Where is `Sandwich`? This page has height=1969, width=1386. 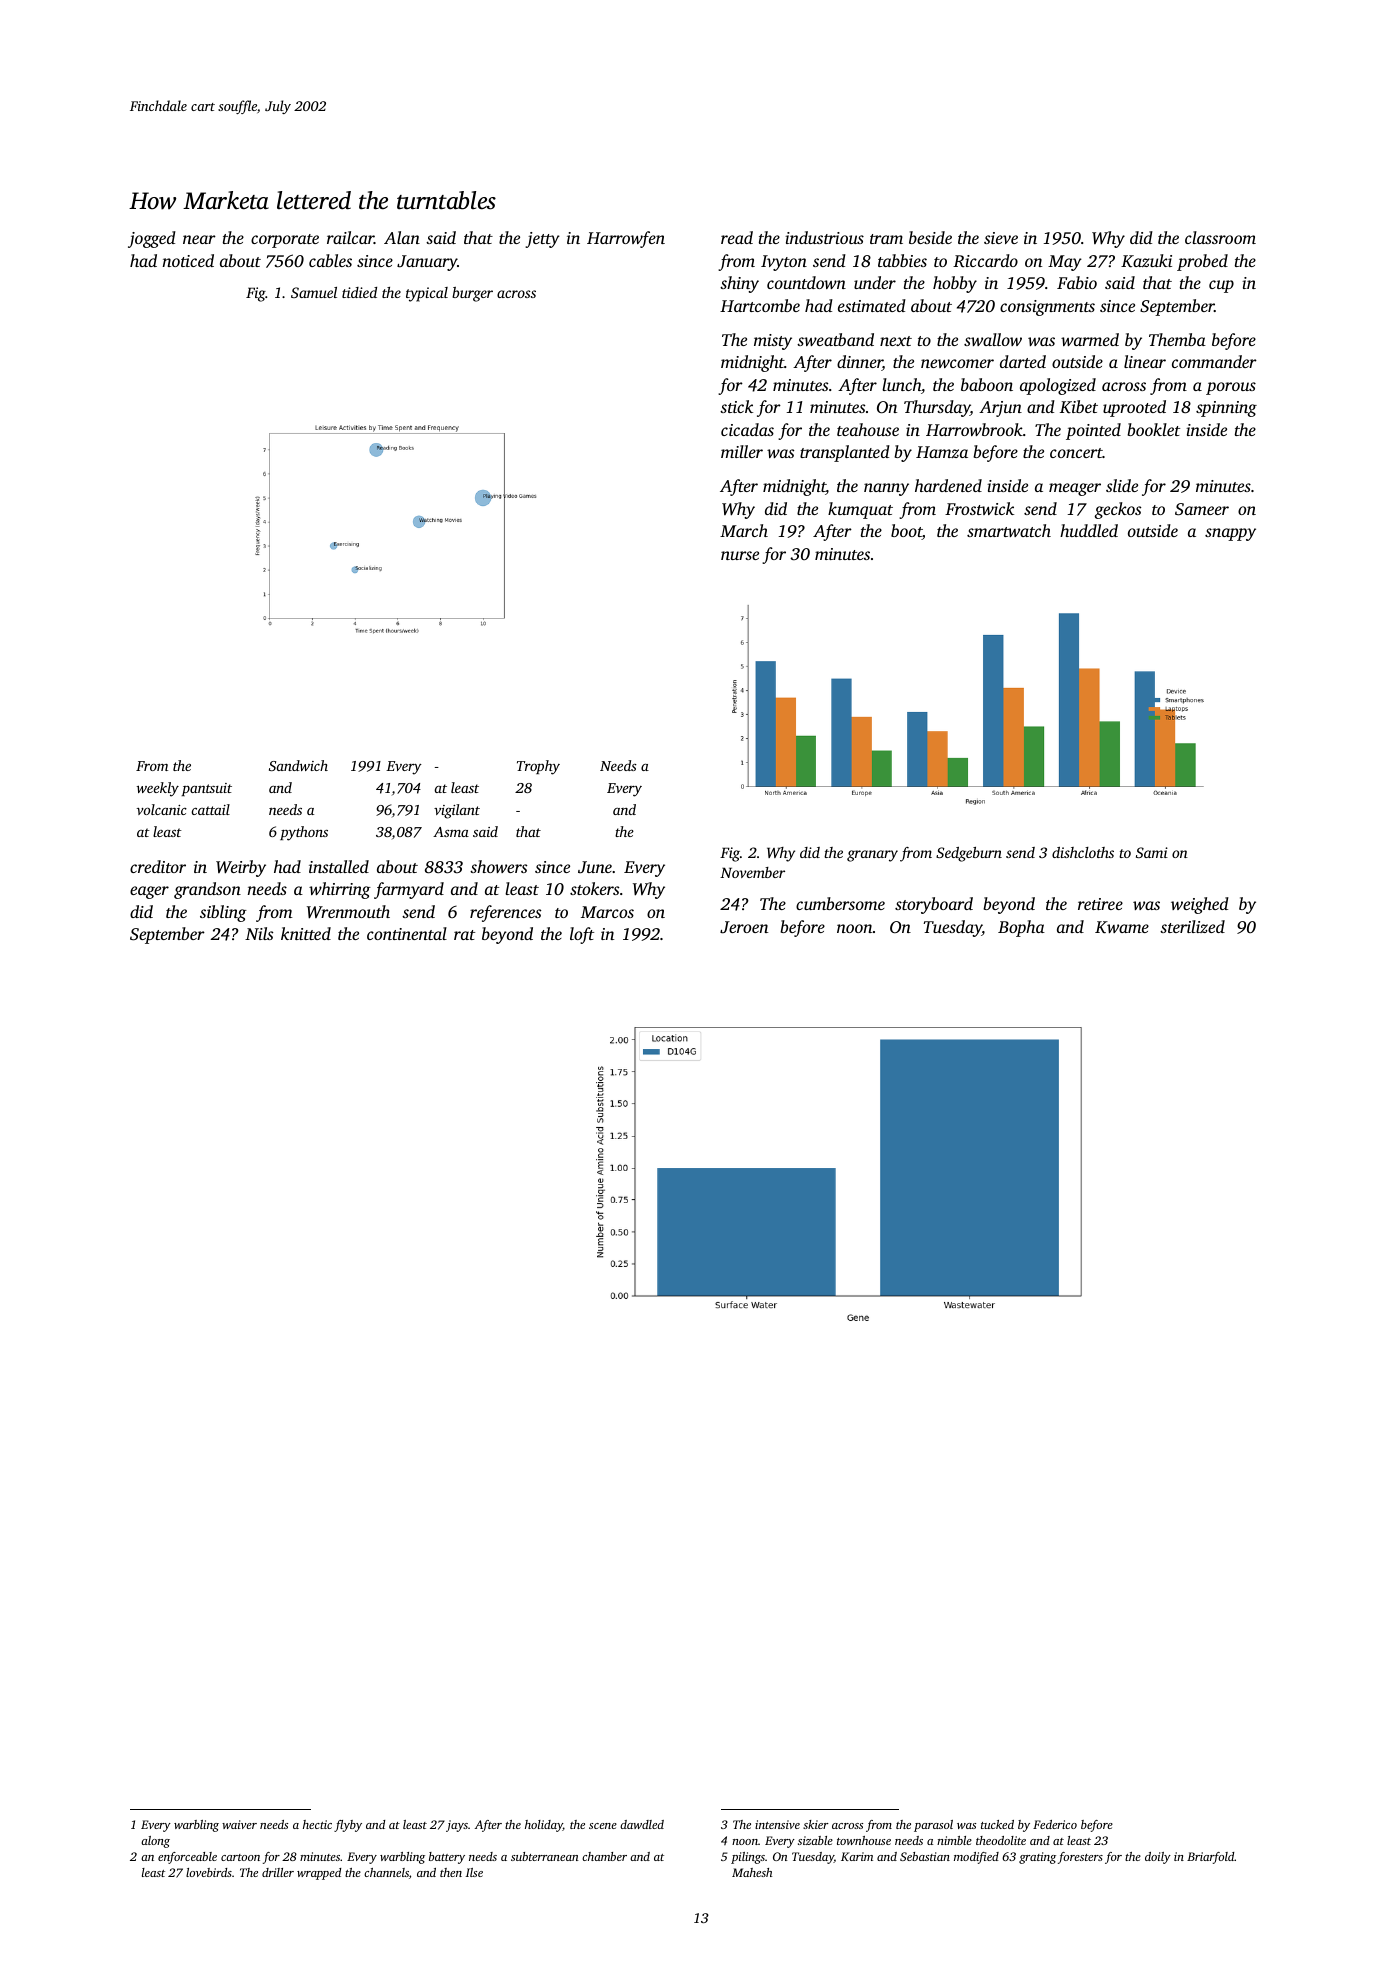
Sandwich is located at coordinates (298, 765).
